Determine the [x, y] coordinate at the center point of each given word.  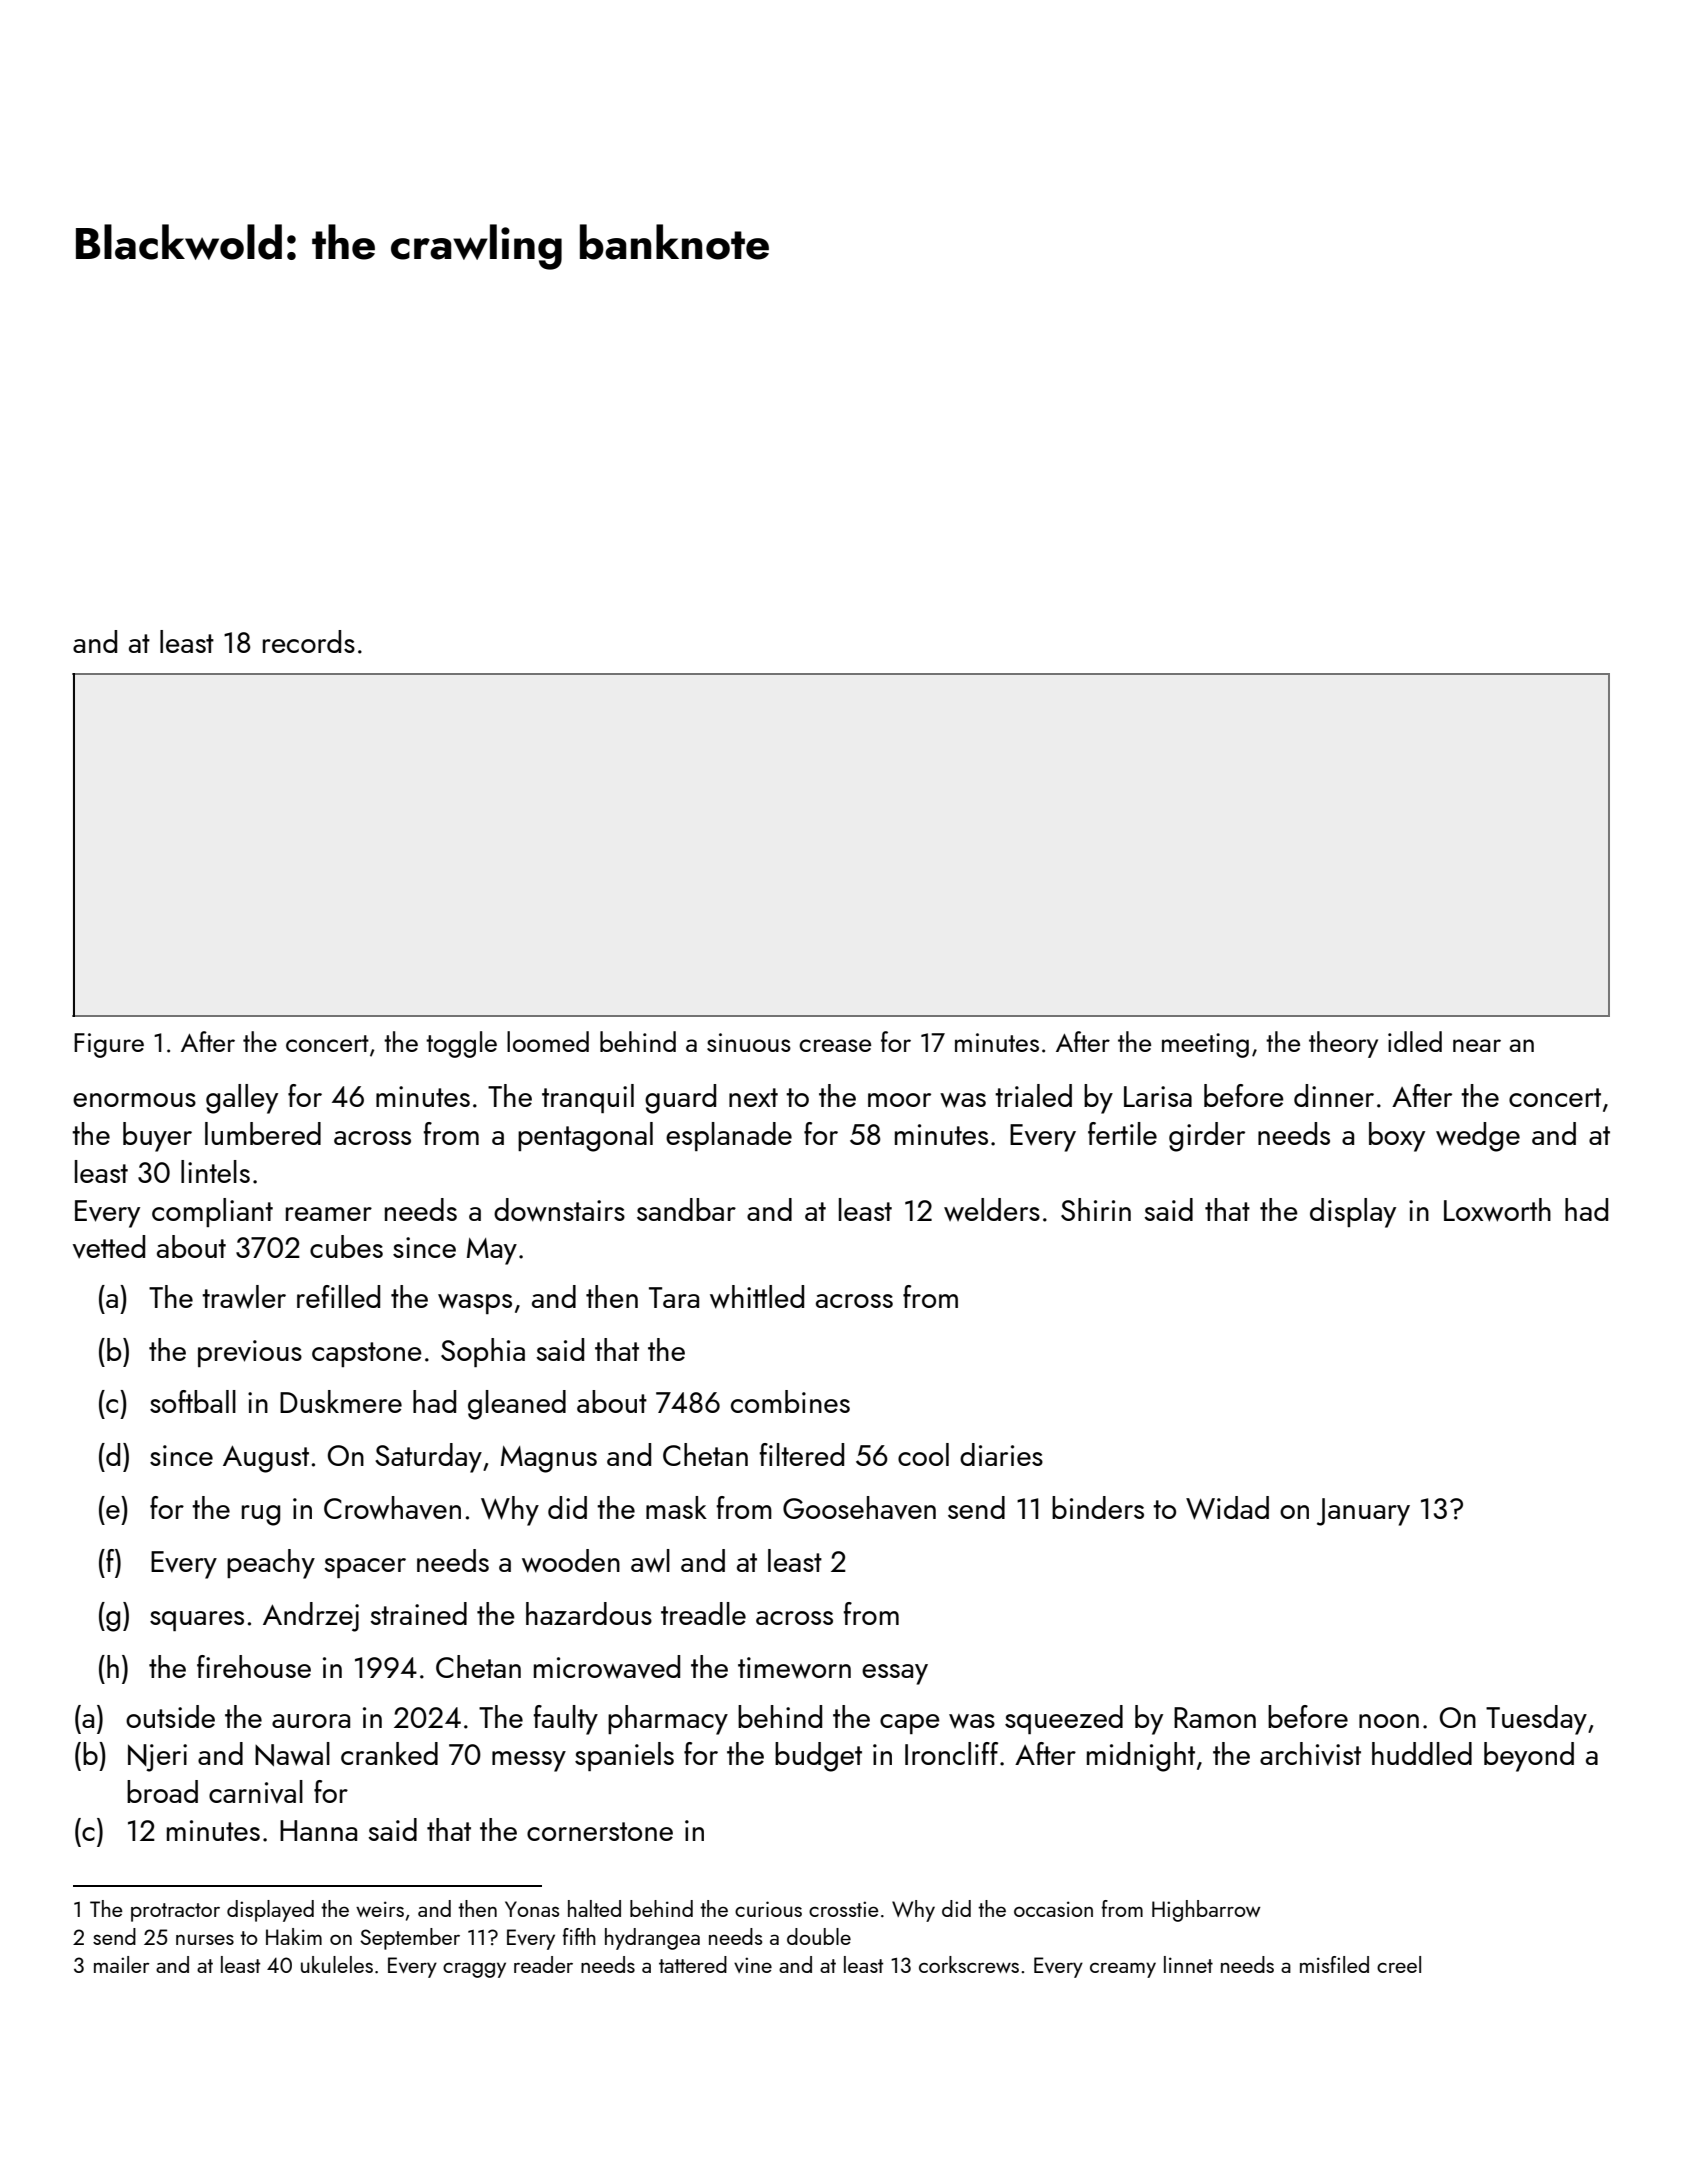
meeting [1205, 1045]
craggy [474, 1970]
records [309, 641]
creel [1399, 1964]
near [1477, 1045]
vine [753, 1965]
